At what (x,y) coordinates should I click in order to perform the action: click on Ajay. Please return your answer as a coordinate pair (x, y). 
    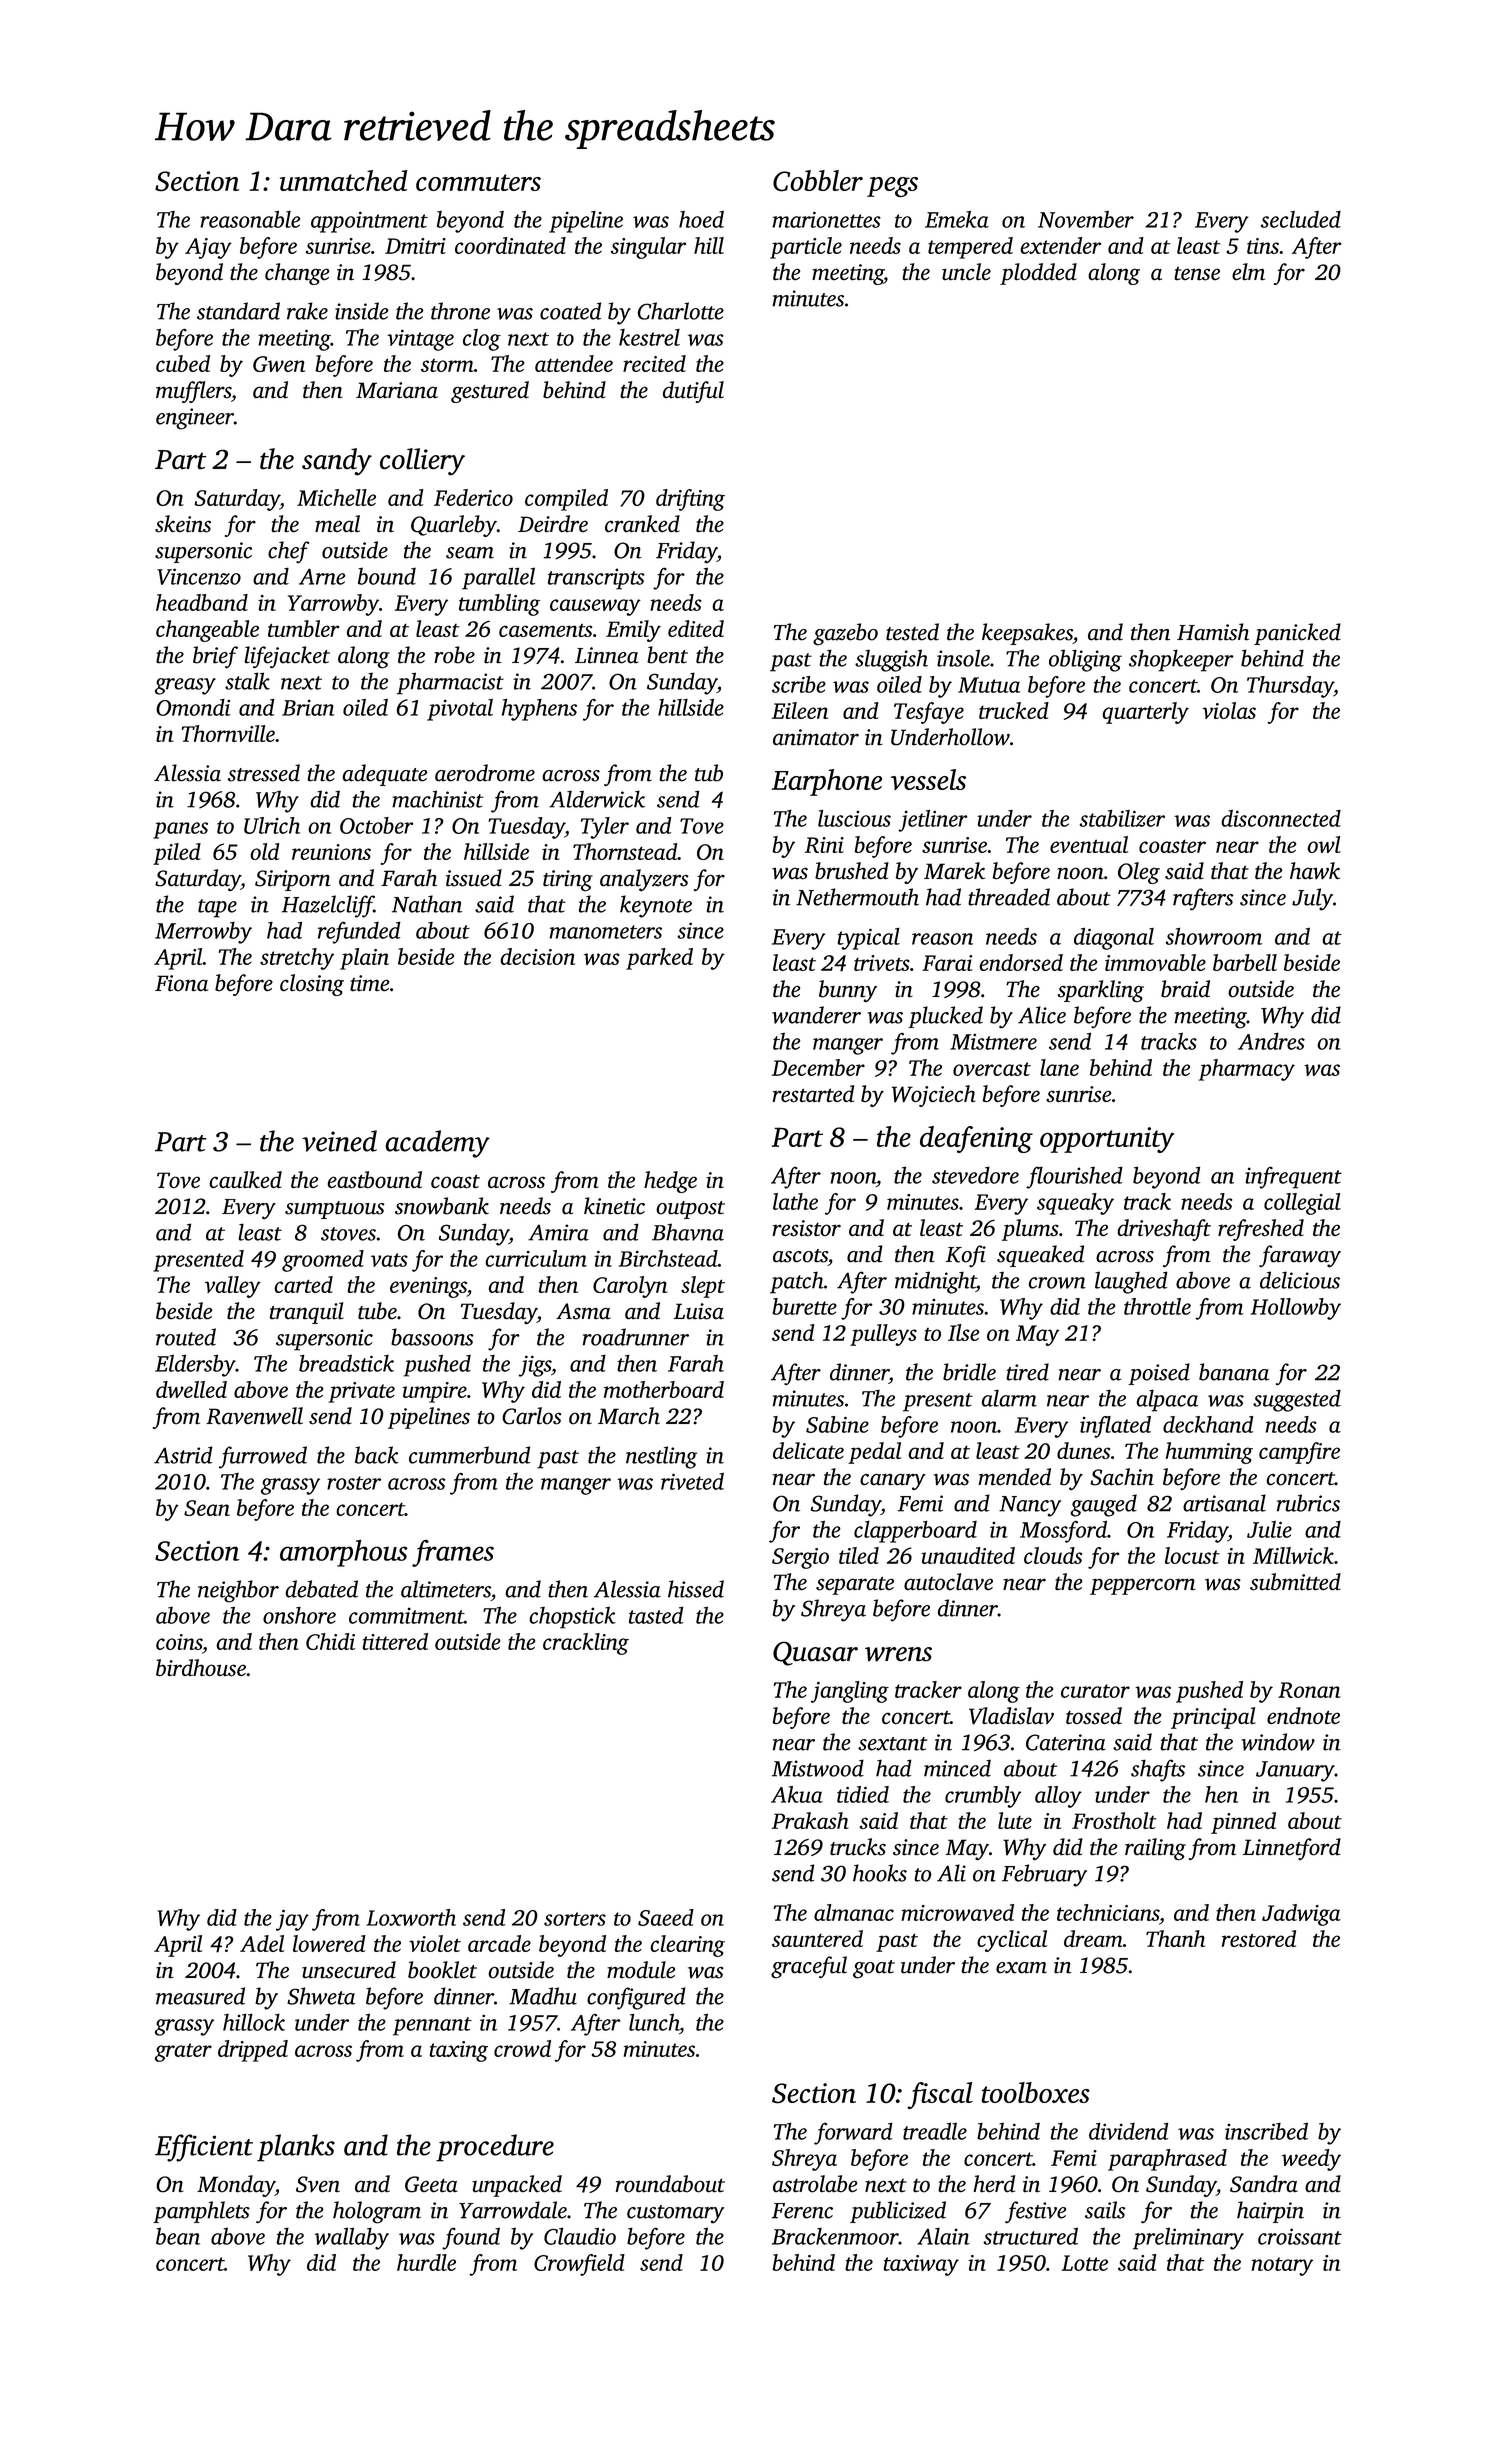
    Looking at the image, I should click on (208, 248).
